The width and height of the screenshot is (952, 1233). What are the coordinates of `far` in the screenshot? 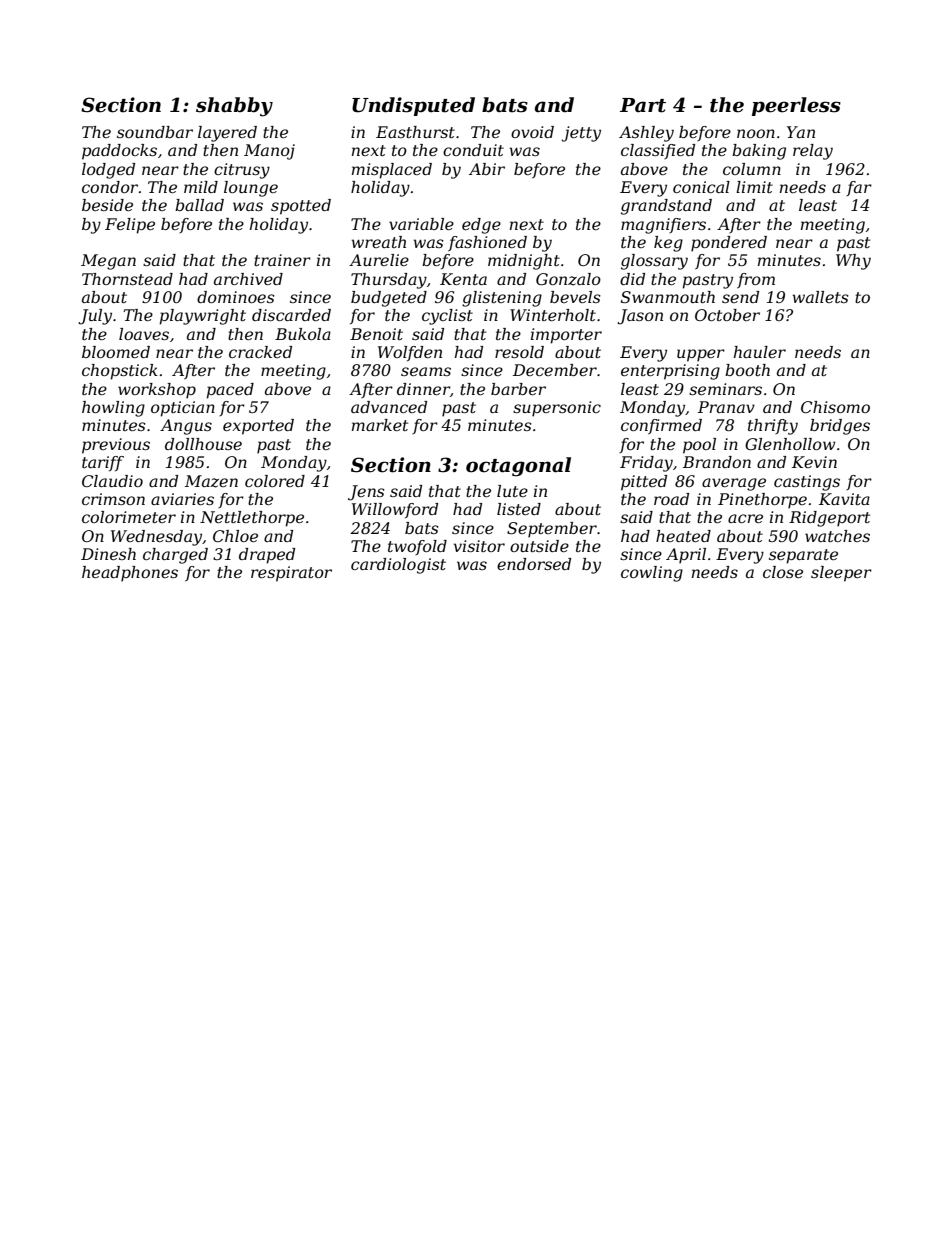 It's located at (859, 188).
